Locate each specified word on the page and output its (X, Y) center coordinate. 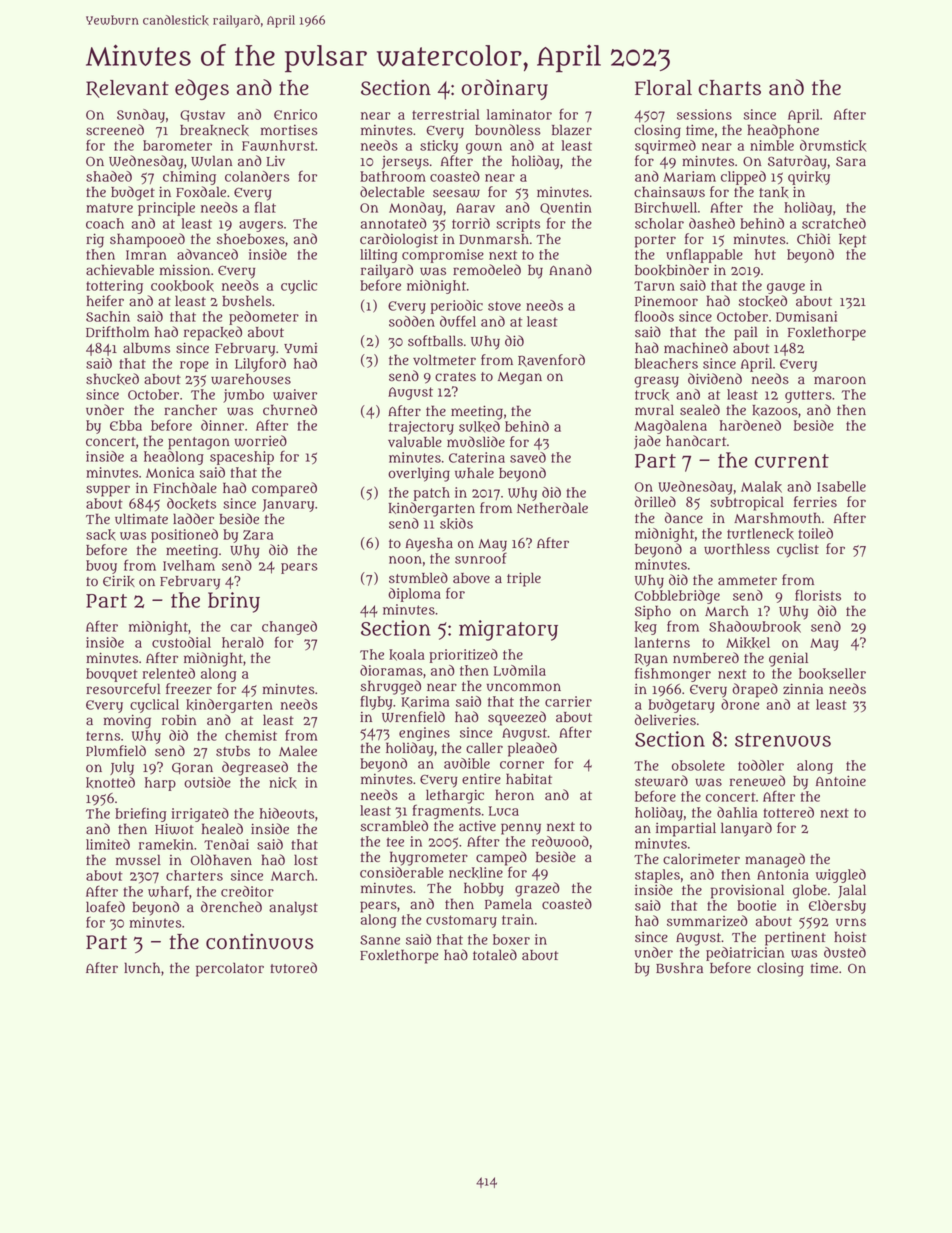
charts (729, 88)
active (477, 825)
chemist (251, 735)
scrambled (394, 826)
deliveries (665, 719)
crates (455, 376)
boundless (508, 130)
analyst (293, 908)
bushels (247, 301)
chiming (189, 178)
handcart (696, 440)
